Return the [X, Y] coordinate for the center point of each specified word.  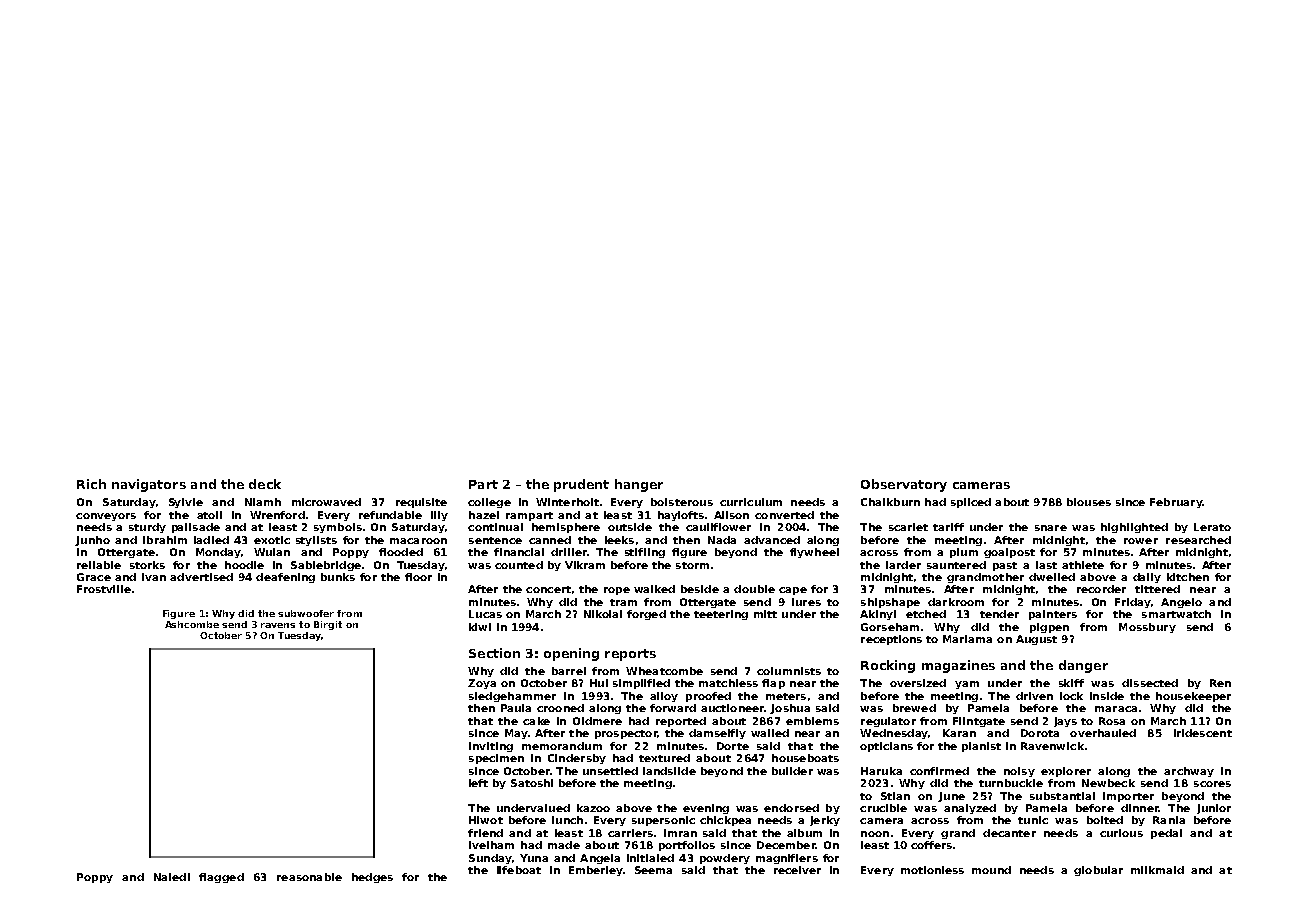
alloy [664, 697]
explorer [1066, 772]
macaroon [418, 541]
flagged [221, 878]
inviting [491, 747]
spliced [971, 503]
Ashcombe [192, 624]
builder [792, 771]
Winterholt [567, 502]
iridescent [1203, 733]
